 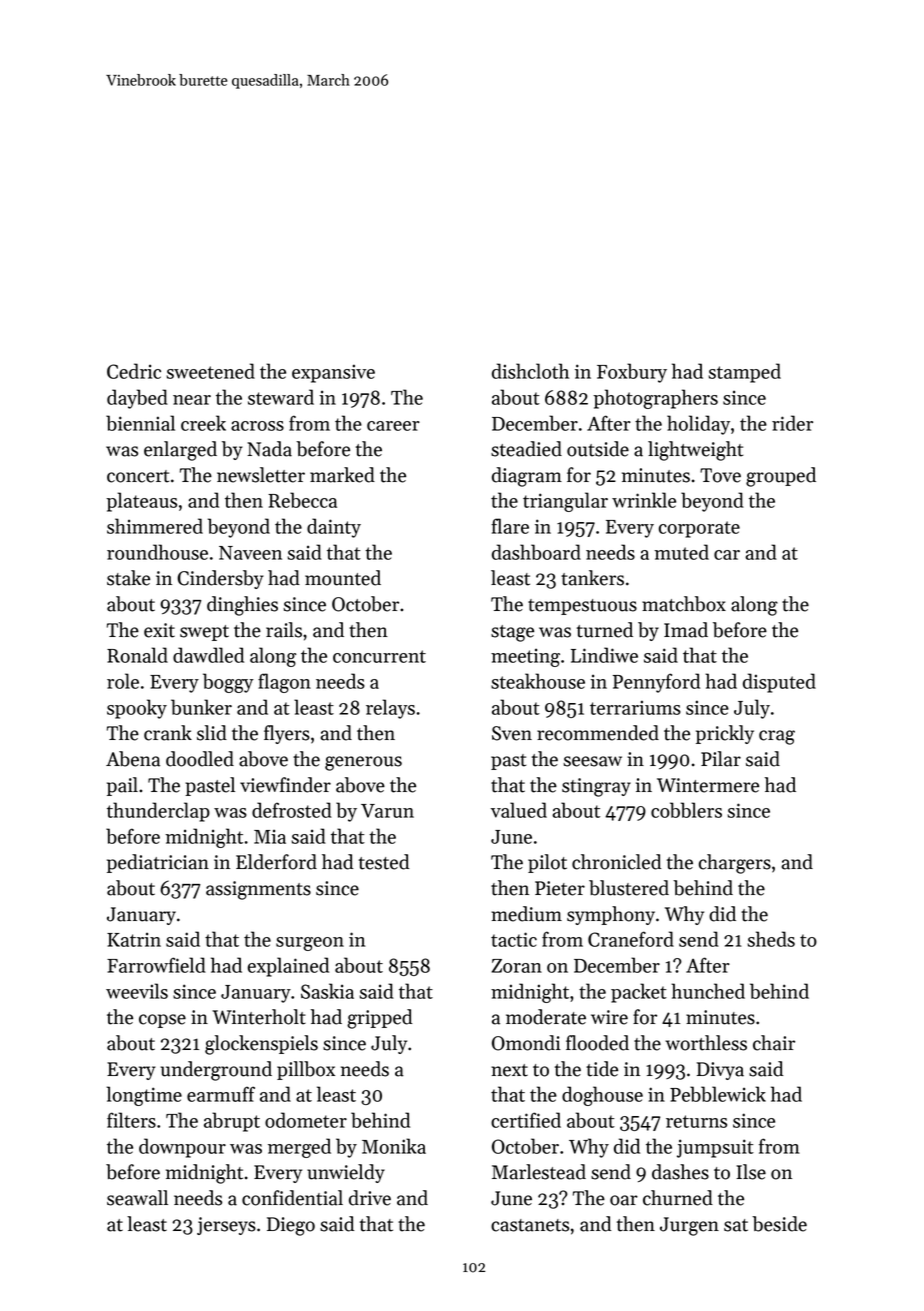 I want to click on Varun, so click(x=387, y=811).
